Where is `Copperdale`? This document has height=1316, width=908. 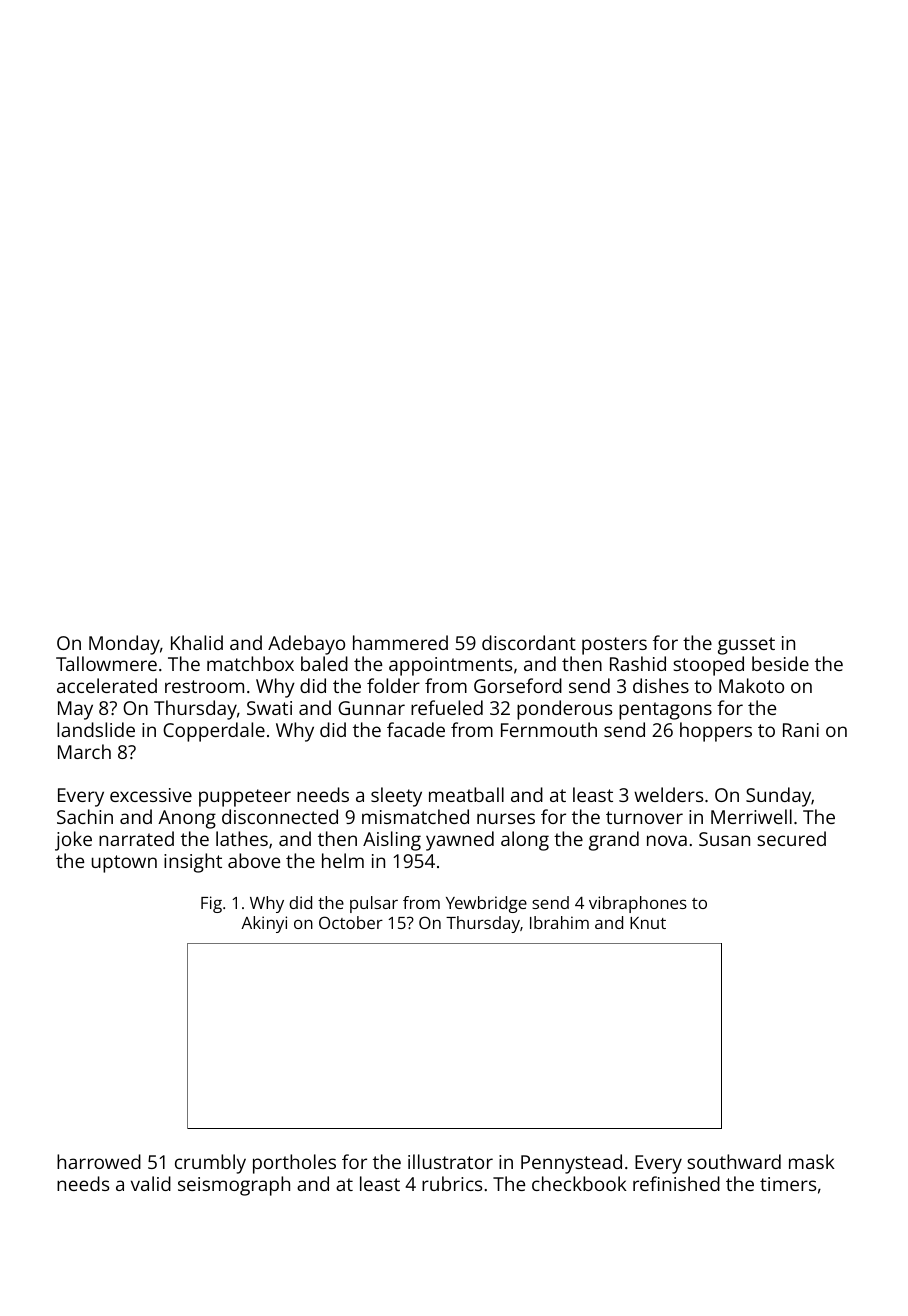 Copperdale is located at coordinates (214, 732).
